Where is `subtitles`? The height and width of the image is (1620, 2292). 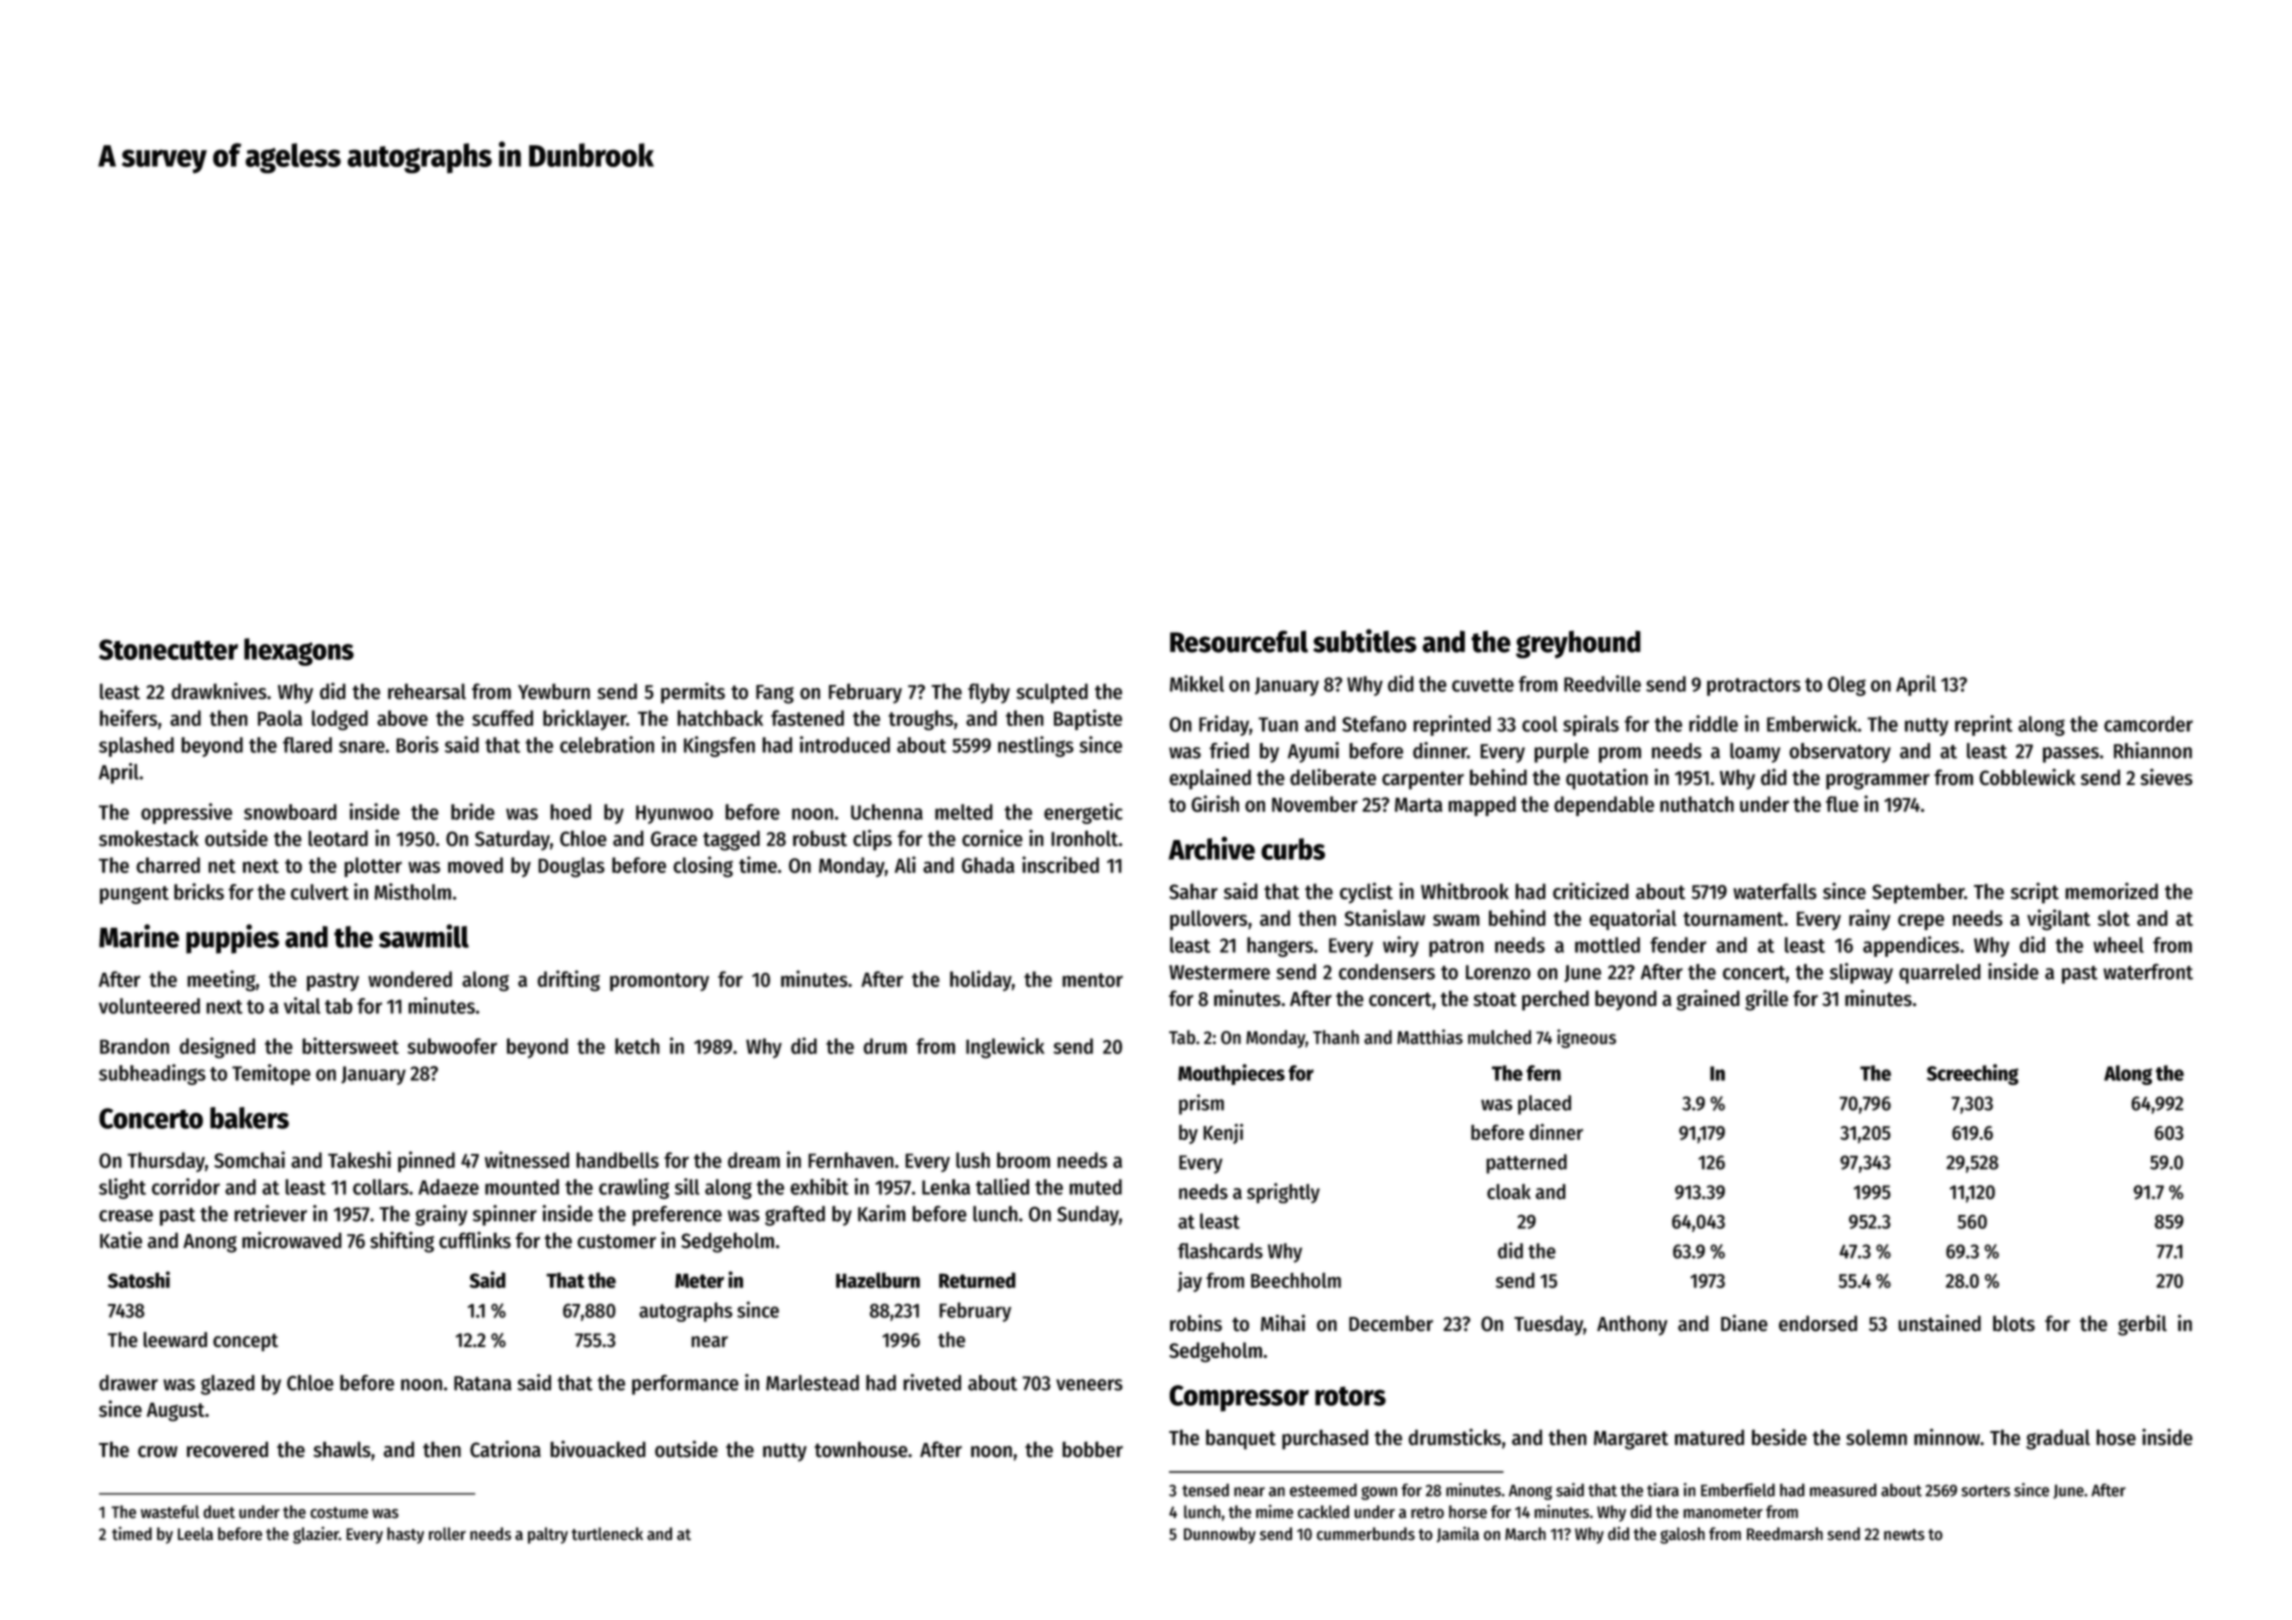
subtitles is located at coordinates (1365, 641).
